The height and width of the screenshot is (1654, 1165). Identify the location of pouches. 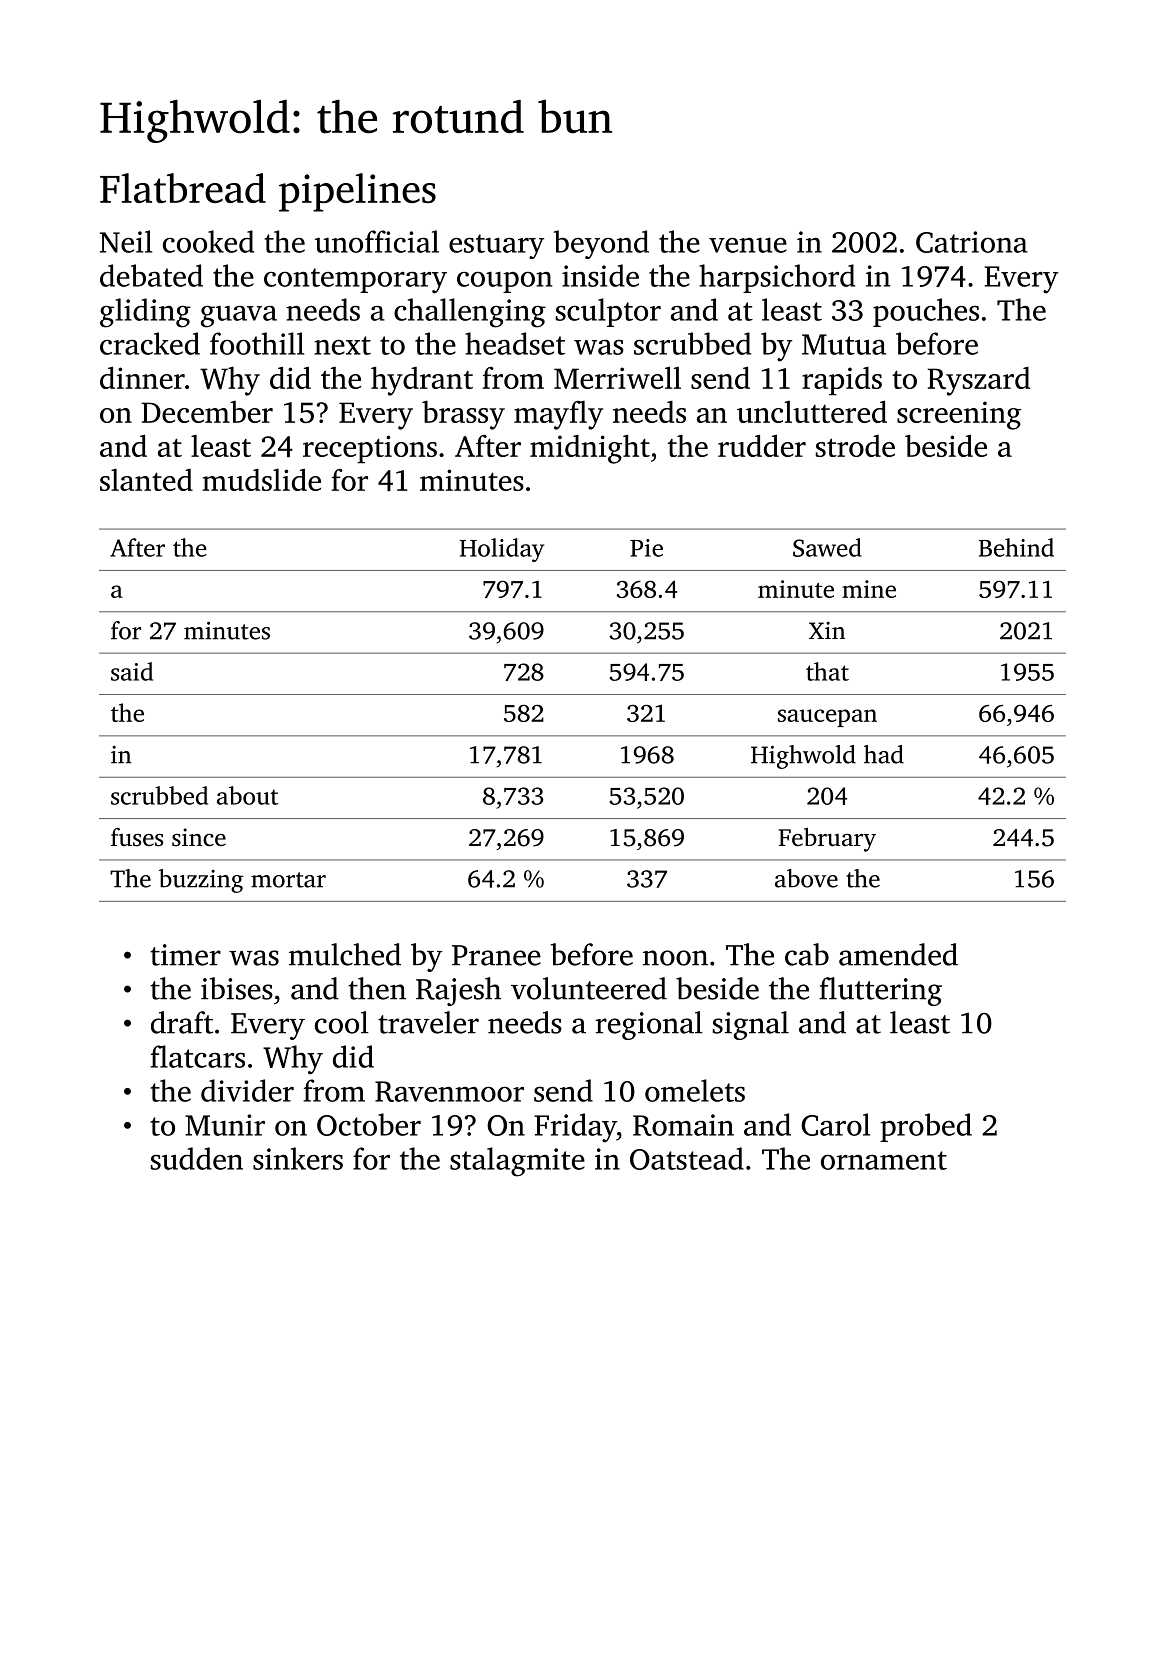
(926, 312).
